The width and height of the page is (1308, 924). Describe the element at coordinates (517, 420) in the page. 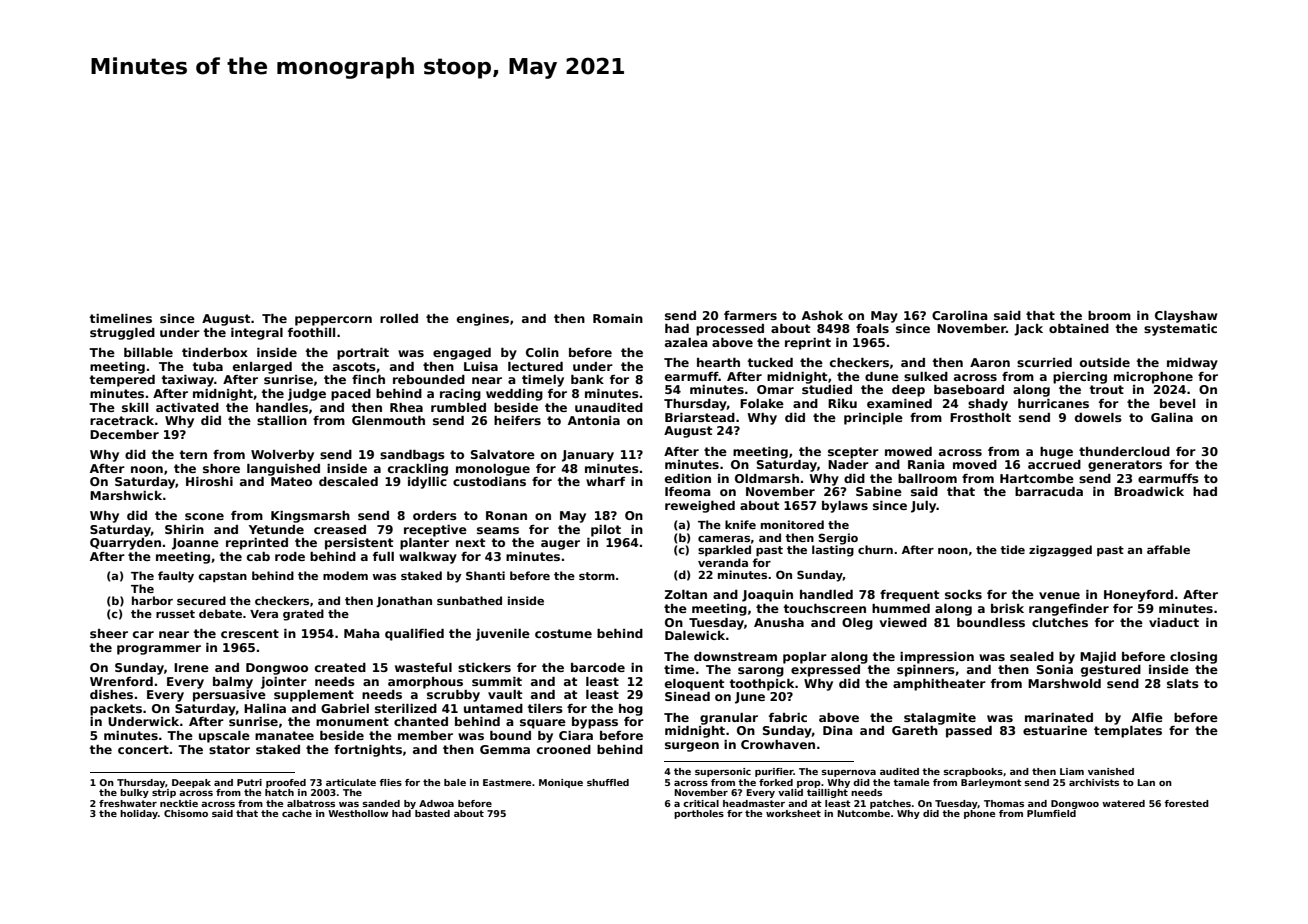

I see `heifers` at that location.
